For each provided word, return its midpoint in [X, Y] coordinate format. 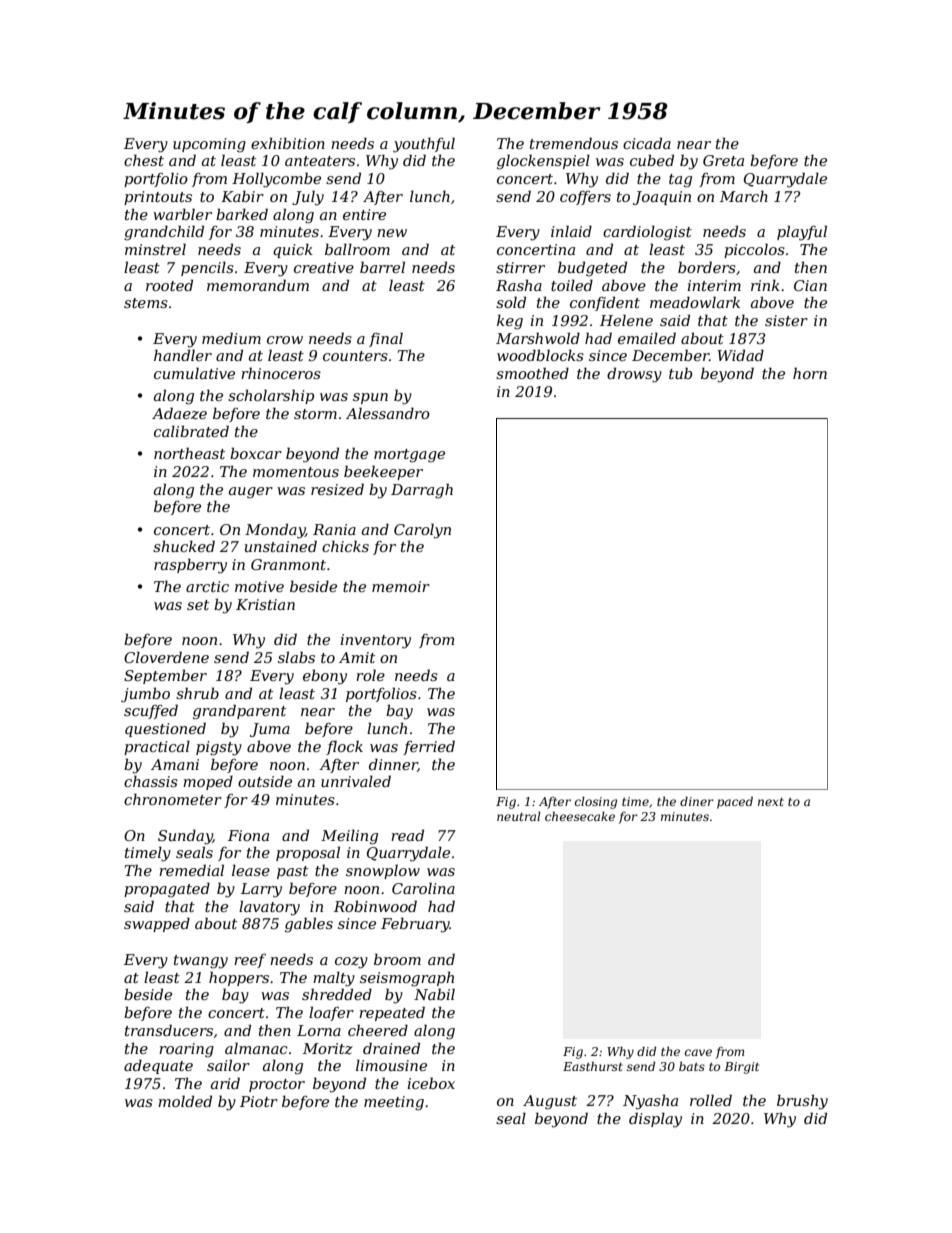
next [771, 802]
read [407, 835]
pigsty [219, 748]
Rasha [519, 285]
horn [810, 373]
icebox [431, 1083]
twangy [201, 962]
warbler [182, 214]
